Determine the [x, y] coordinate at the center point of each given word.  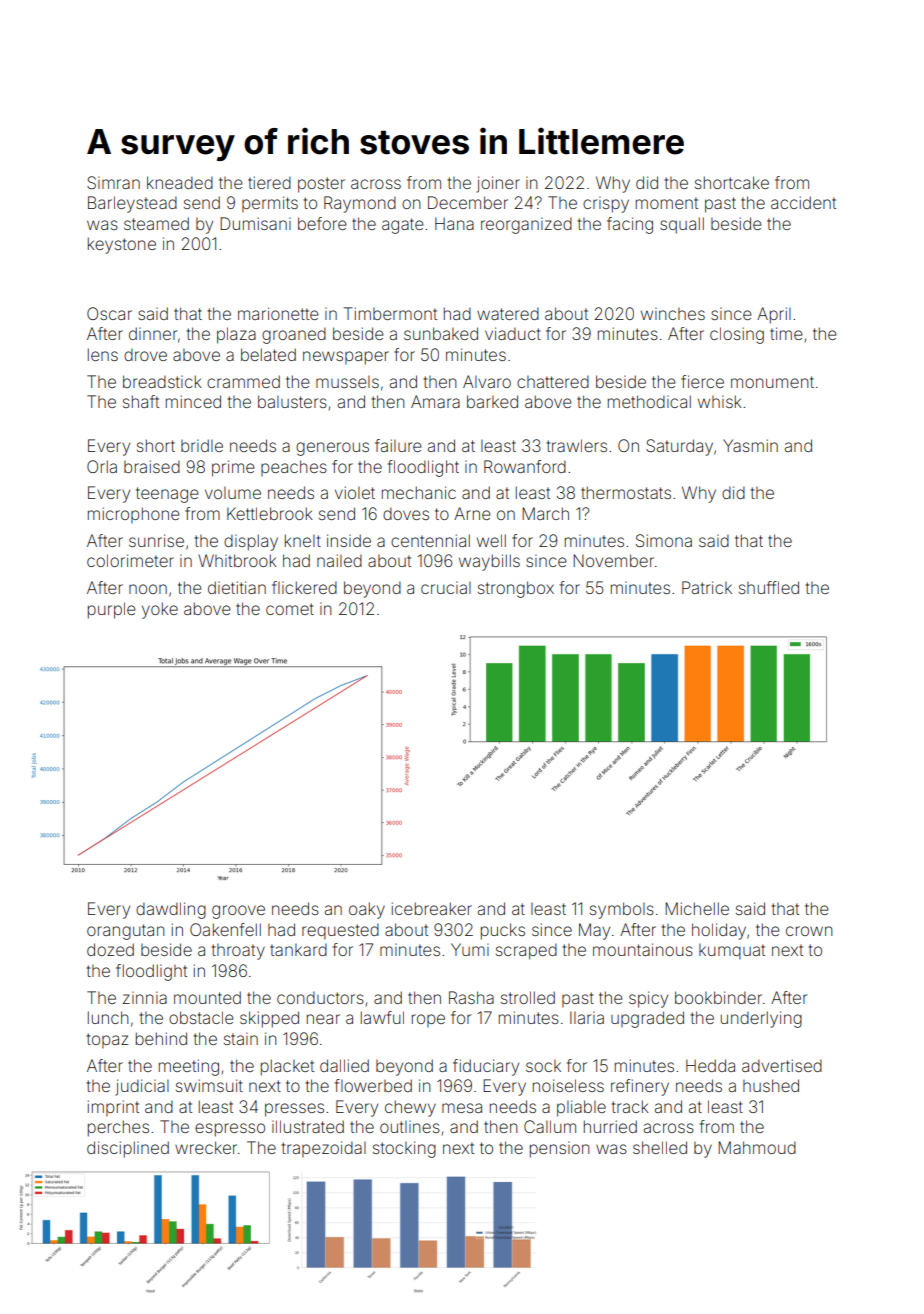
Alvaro [487, 381]
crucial [446, 587]
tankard [298, 949]
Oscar [109, 313]
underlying [761, 1019]
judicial [142, 1087]
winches [673, 313]
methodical [649, 401]
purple [112, 610]
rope [428, 1020]
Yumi [470, 949]
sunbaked [441, 333]
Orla [102, 466]
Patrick [707, 587]
